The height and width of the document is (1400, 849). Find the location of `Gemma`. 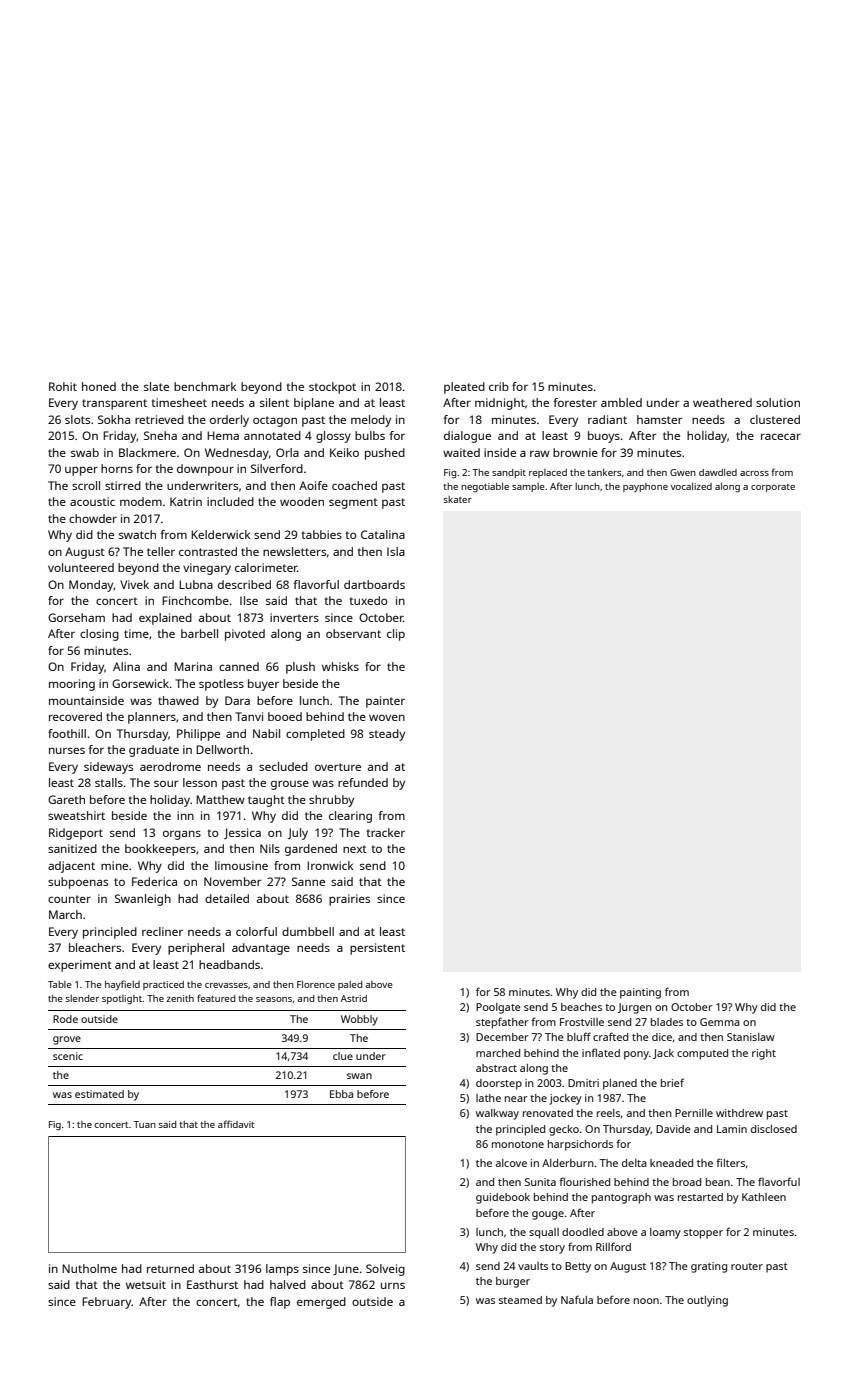

Gemma is located at coordinates (720, 1022).
